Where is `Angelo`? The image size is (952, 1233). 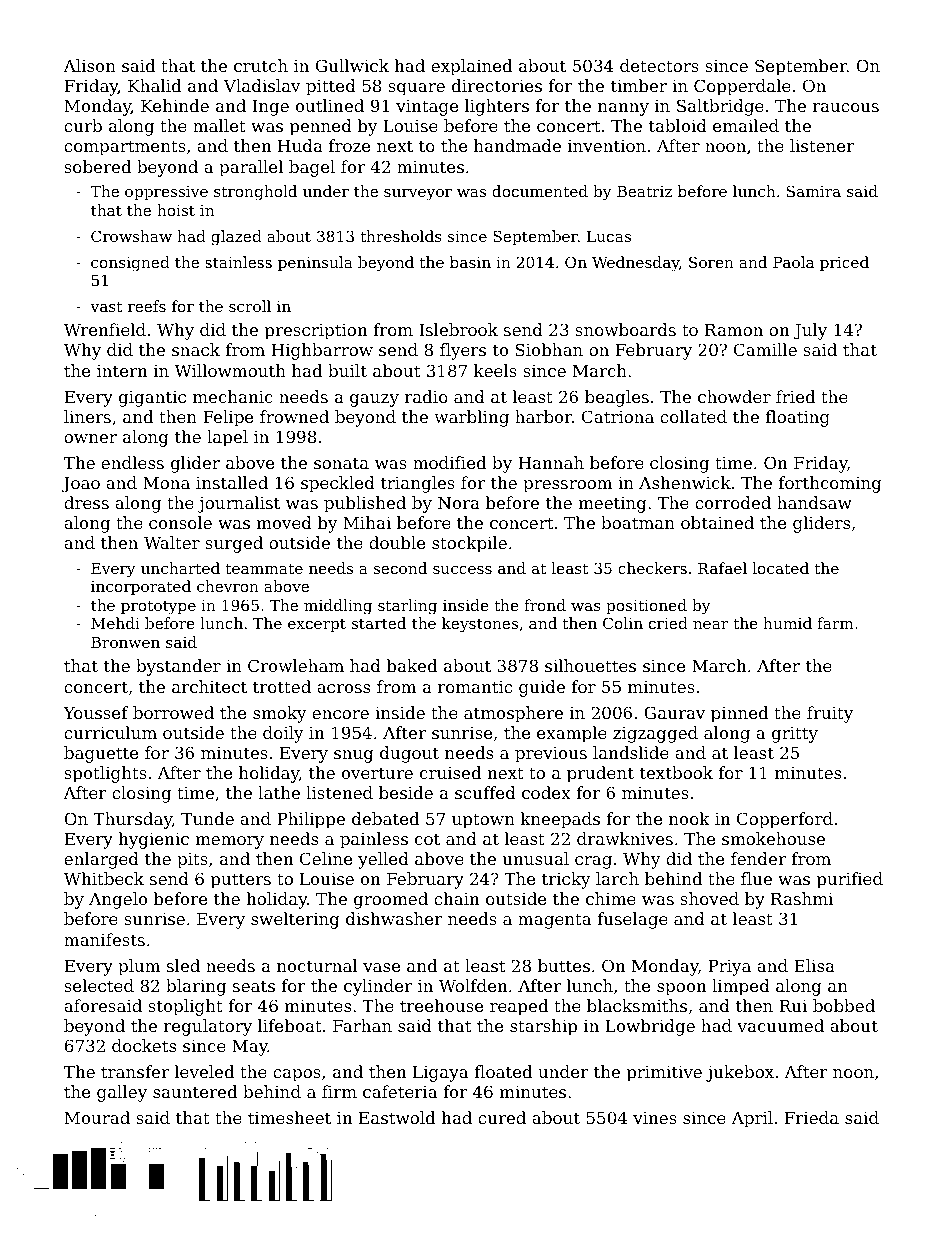
Angelo is located at coordinates (118, 900).
